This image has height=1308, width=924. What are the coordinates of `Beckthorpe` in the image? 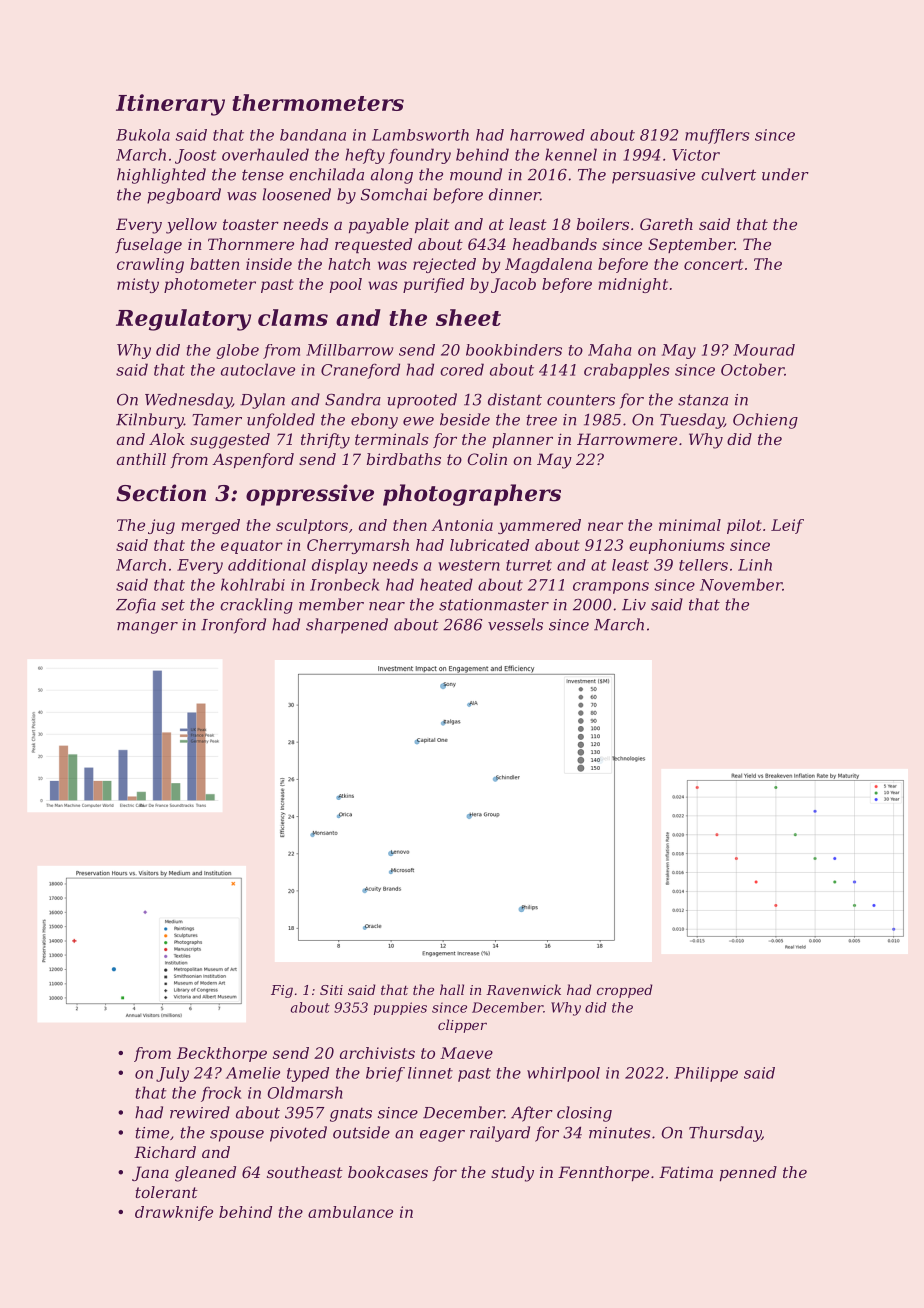 It's located at (222, 1054).
